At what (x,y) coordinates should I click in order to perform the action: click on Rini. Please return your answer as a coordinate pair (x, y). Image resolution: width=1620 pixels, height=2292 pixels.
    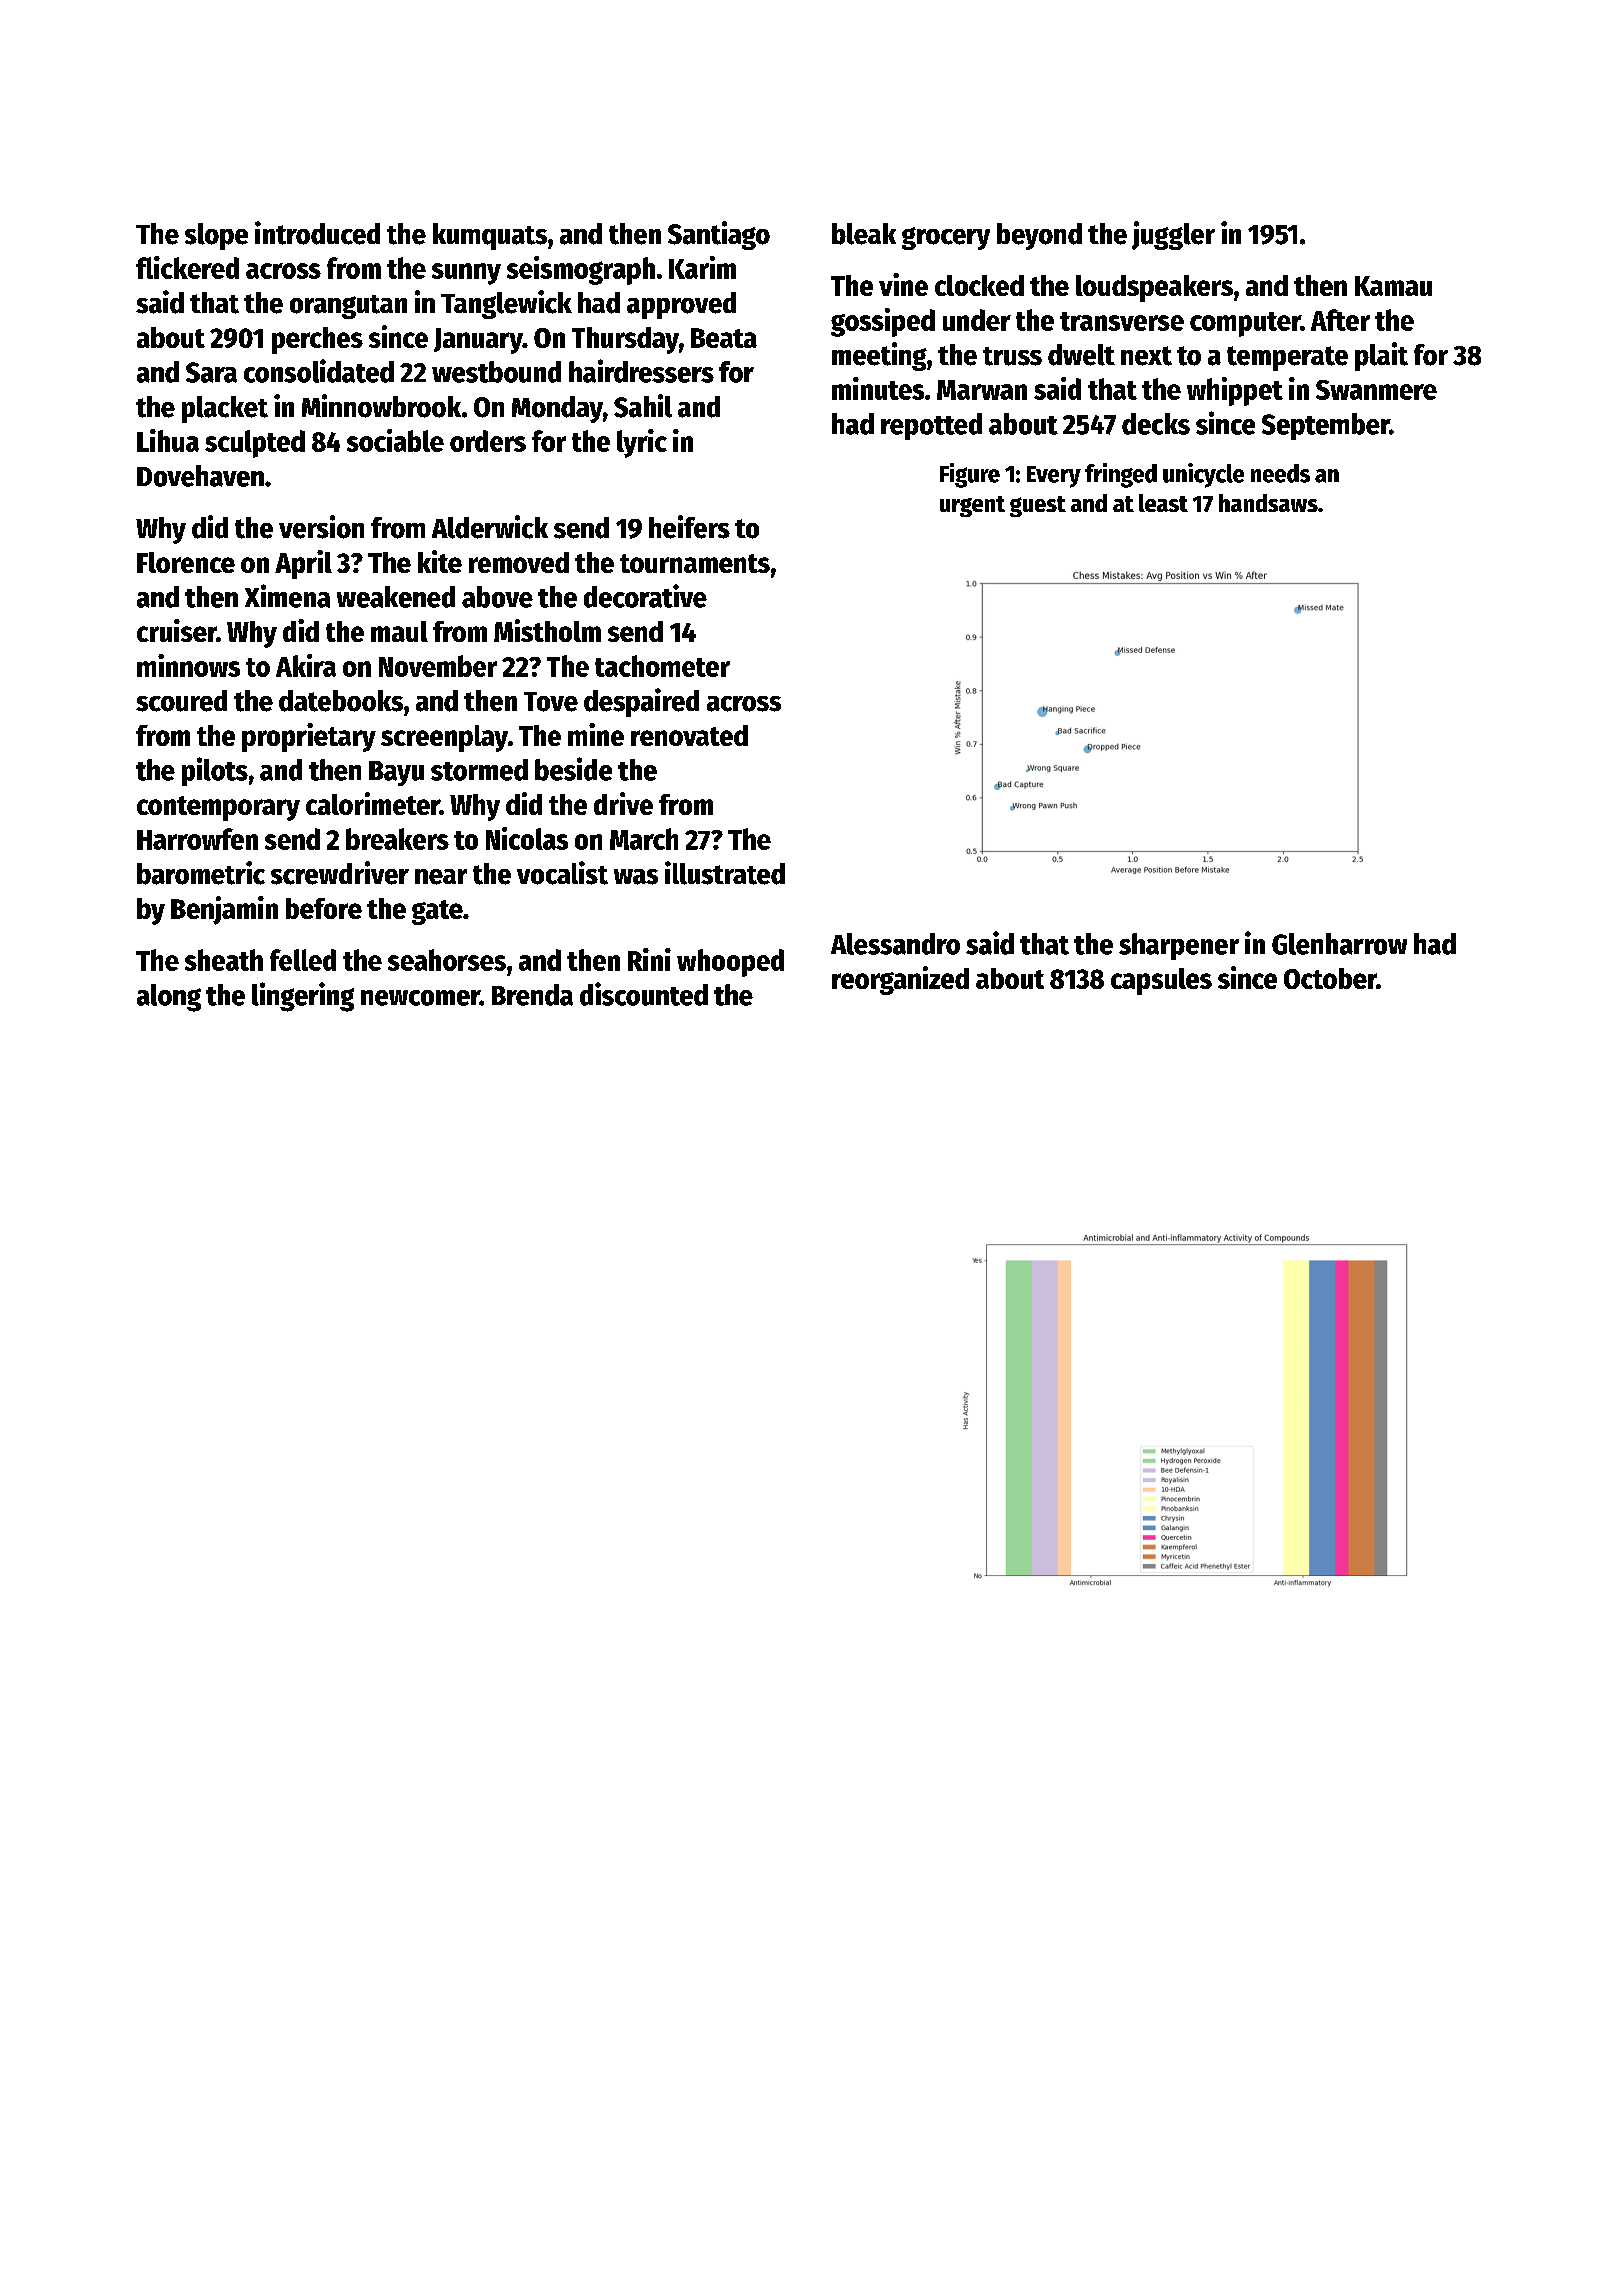
    Looking at the image, I should click on (649, 959).
